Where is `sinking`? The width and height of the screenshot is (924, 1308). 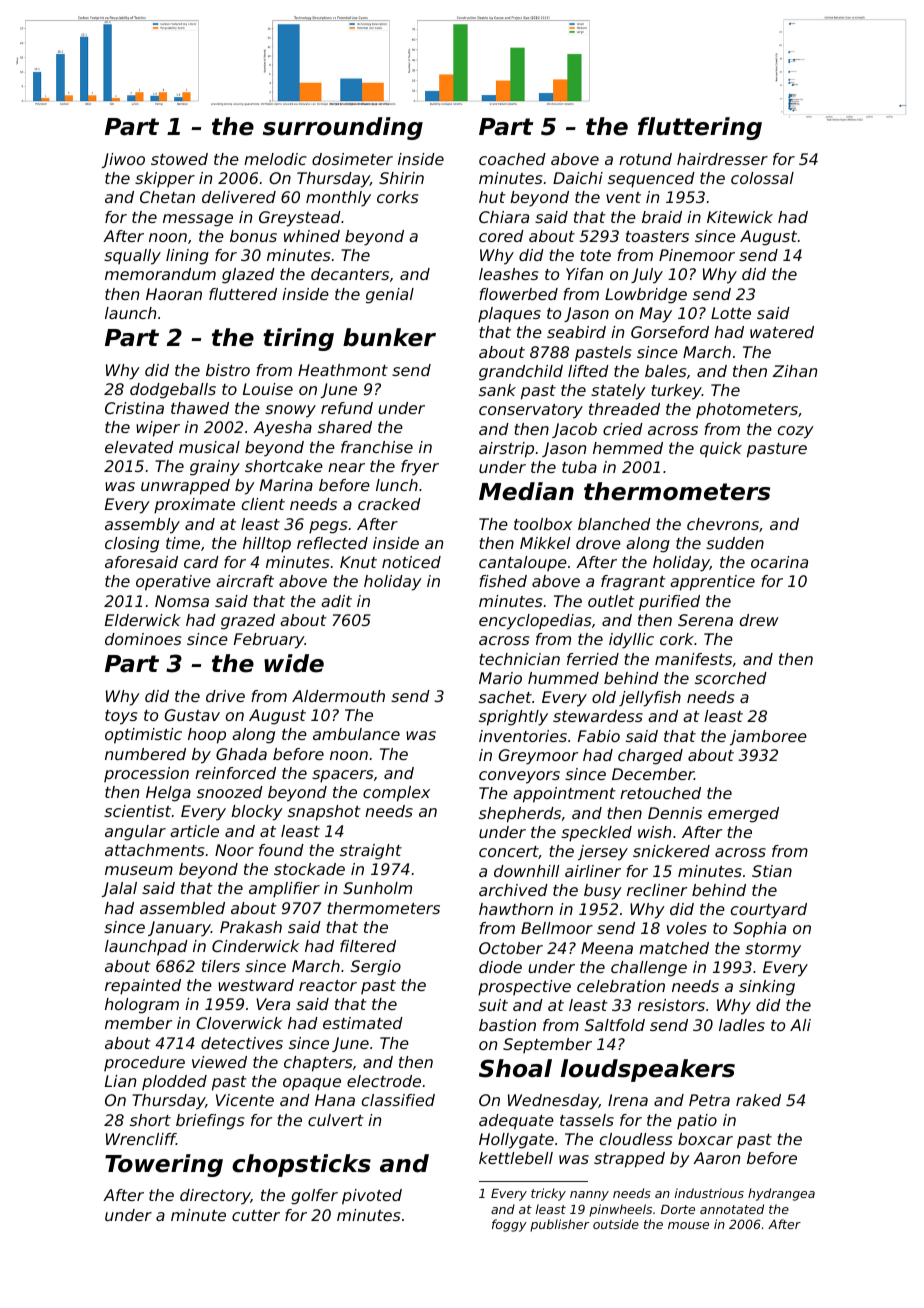
sinking is located at coordinates (767, 988).
